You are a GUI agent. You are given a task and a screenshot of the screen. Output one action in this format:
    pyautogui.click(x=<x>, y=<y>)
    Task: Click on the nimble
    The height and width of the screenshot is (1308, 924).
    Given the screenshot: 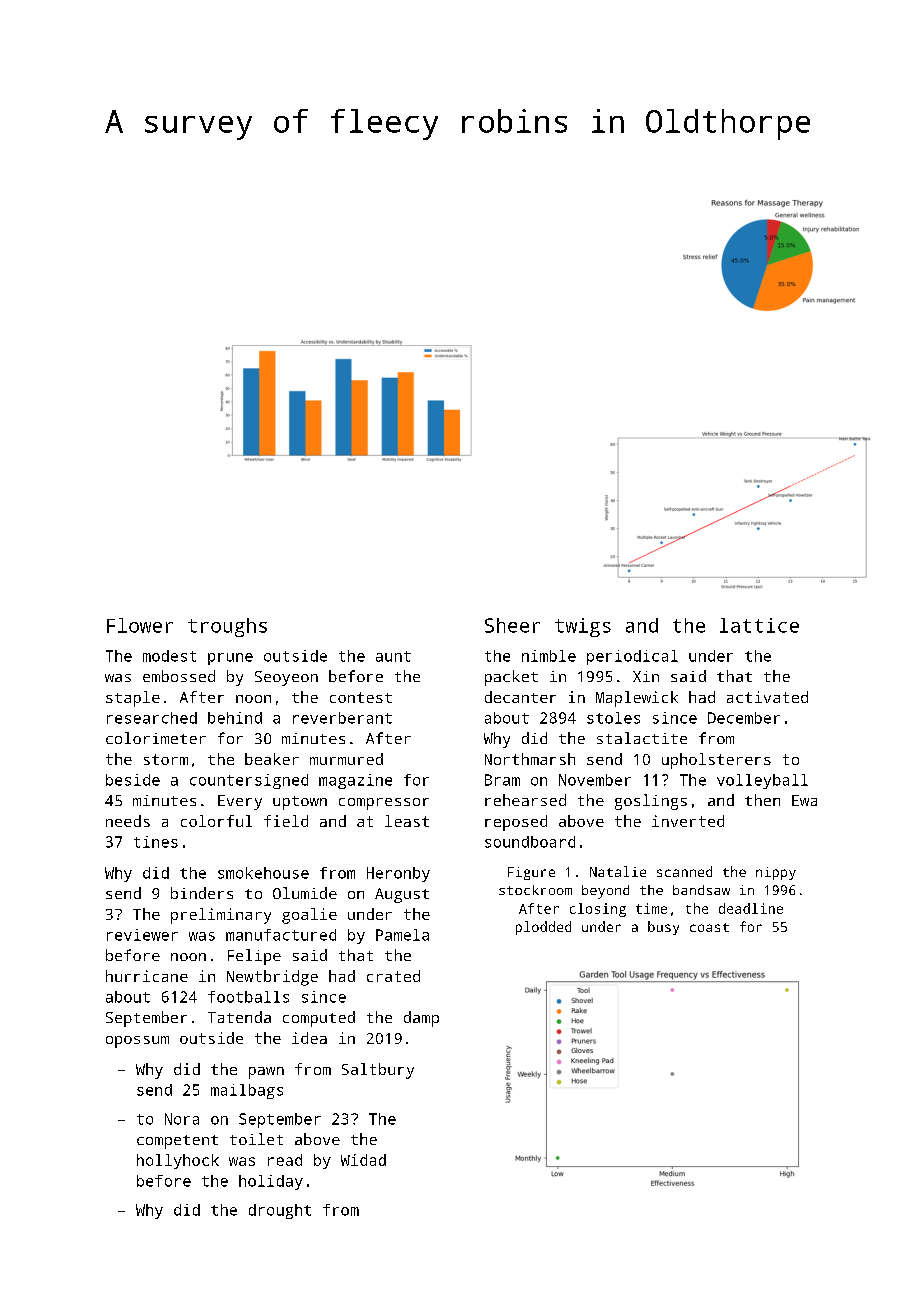 What is the action you would take?
    pyautogui.click(x=549, y=656)
